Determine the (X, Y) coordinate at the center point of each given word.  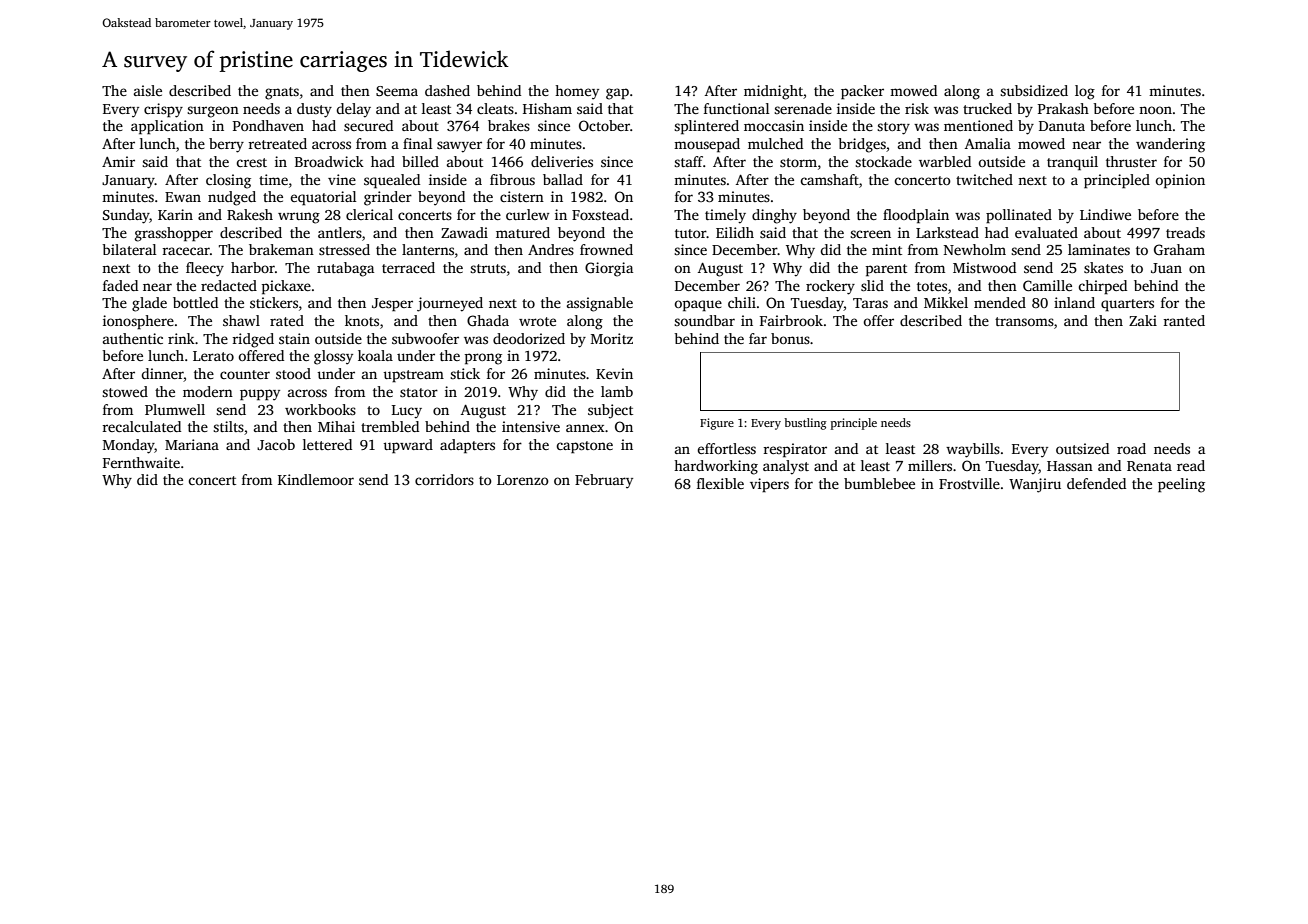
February (604, 481)
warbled (945, 161)
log (1085, 92)
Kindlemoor (316, 479)
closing (228, 181)
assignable (600, 304)
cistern (522, 196)
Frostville (969, 483)
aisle (148, 90)
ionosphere (138, 322)
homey (577, 92)
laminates (1099, 249)
